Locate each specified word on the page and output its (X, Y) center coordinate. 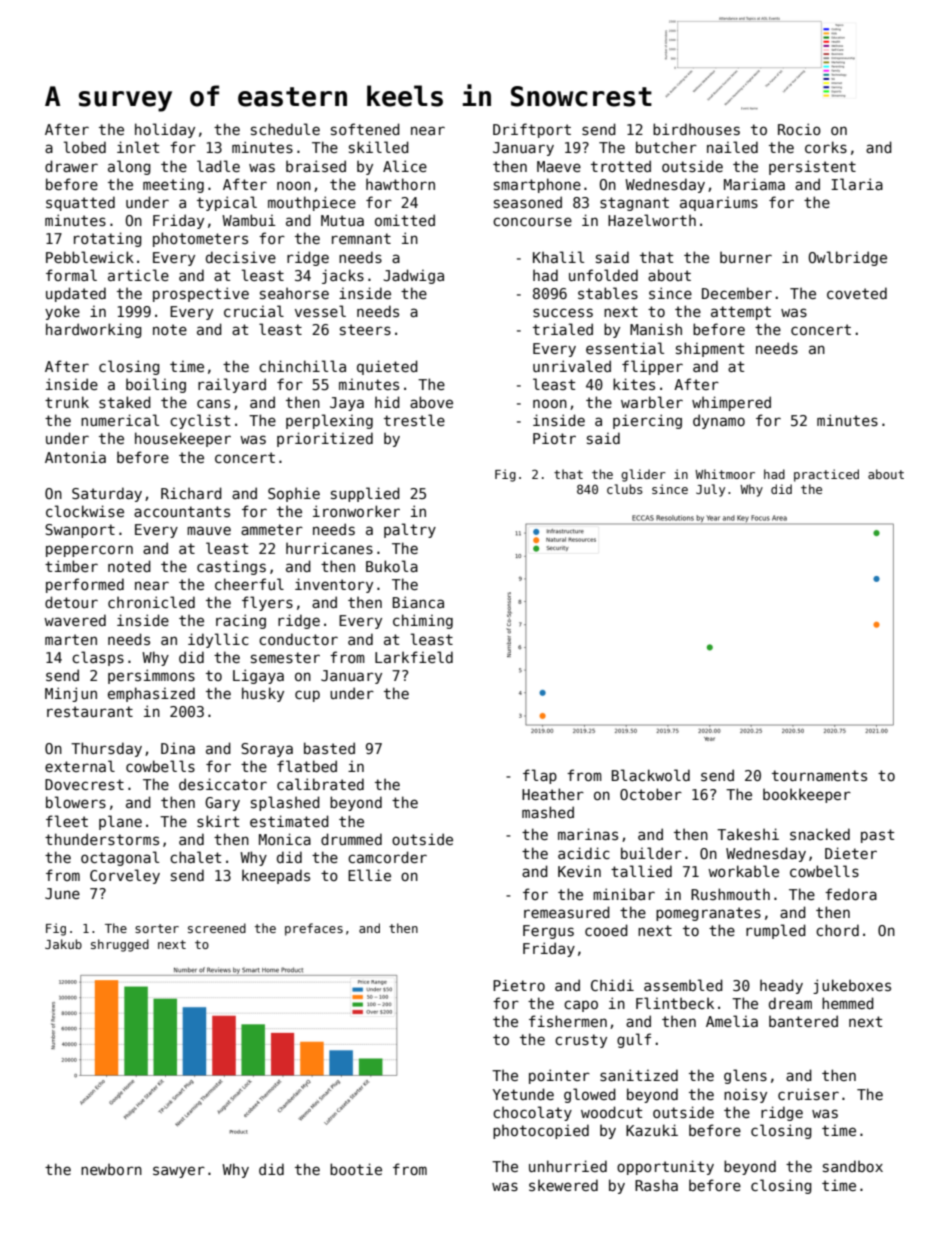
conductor (298, 639)
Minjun (71, 694)
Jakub (63, 944)
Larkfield (414, 657)
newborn (111, 1169)
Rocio (799, 129)
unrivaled (572, 366)
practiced (826, 475)
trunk (67, 402)
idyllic (218, 640)
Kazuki (652, 1130)
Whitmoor (725, 474)
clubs (625, 489)
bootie (356, 1169)
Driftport (532, 130)
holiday (165, 130)
